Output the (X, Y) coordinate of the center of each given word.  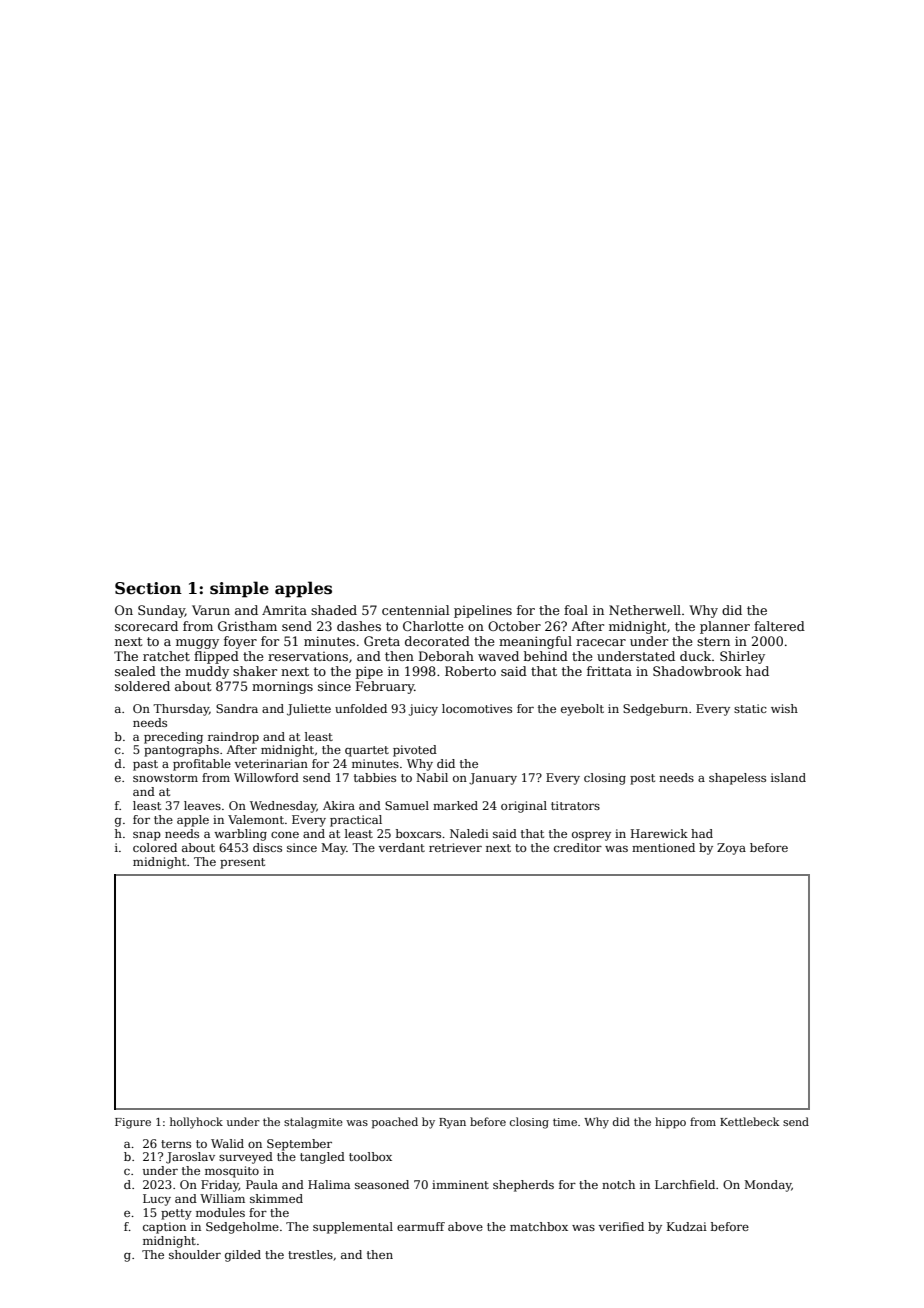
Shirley (742, 657)
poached (395, 1123)
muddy (207, 672)
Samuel (407, 805)
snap (147, 836)
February (385, 687)
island (788, 777)
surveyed (246, 1158)
